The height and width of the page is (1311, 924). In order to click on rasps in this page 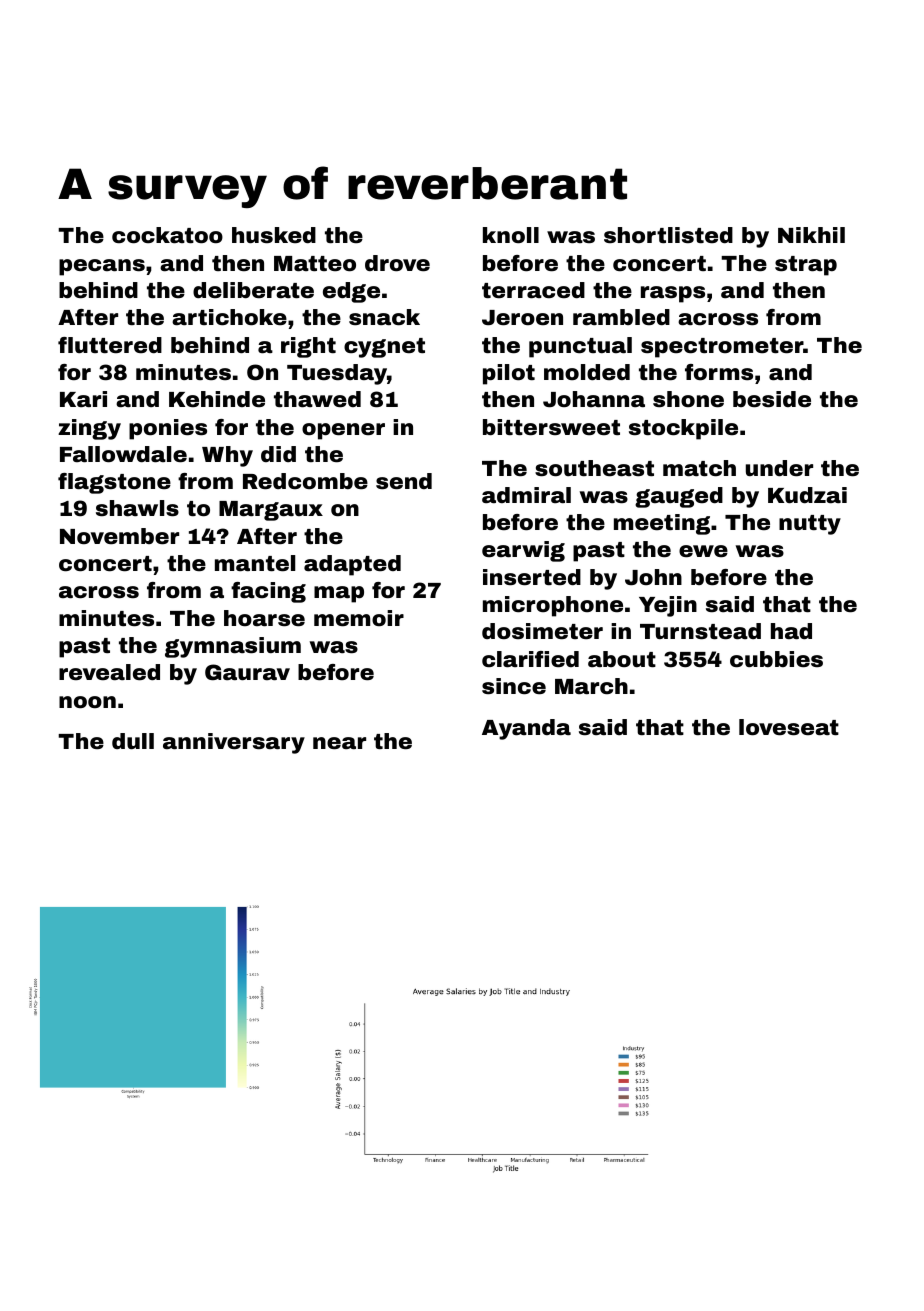, I will do `click(673, 294)`.
